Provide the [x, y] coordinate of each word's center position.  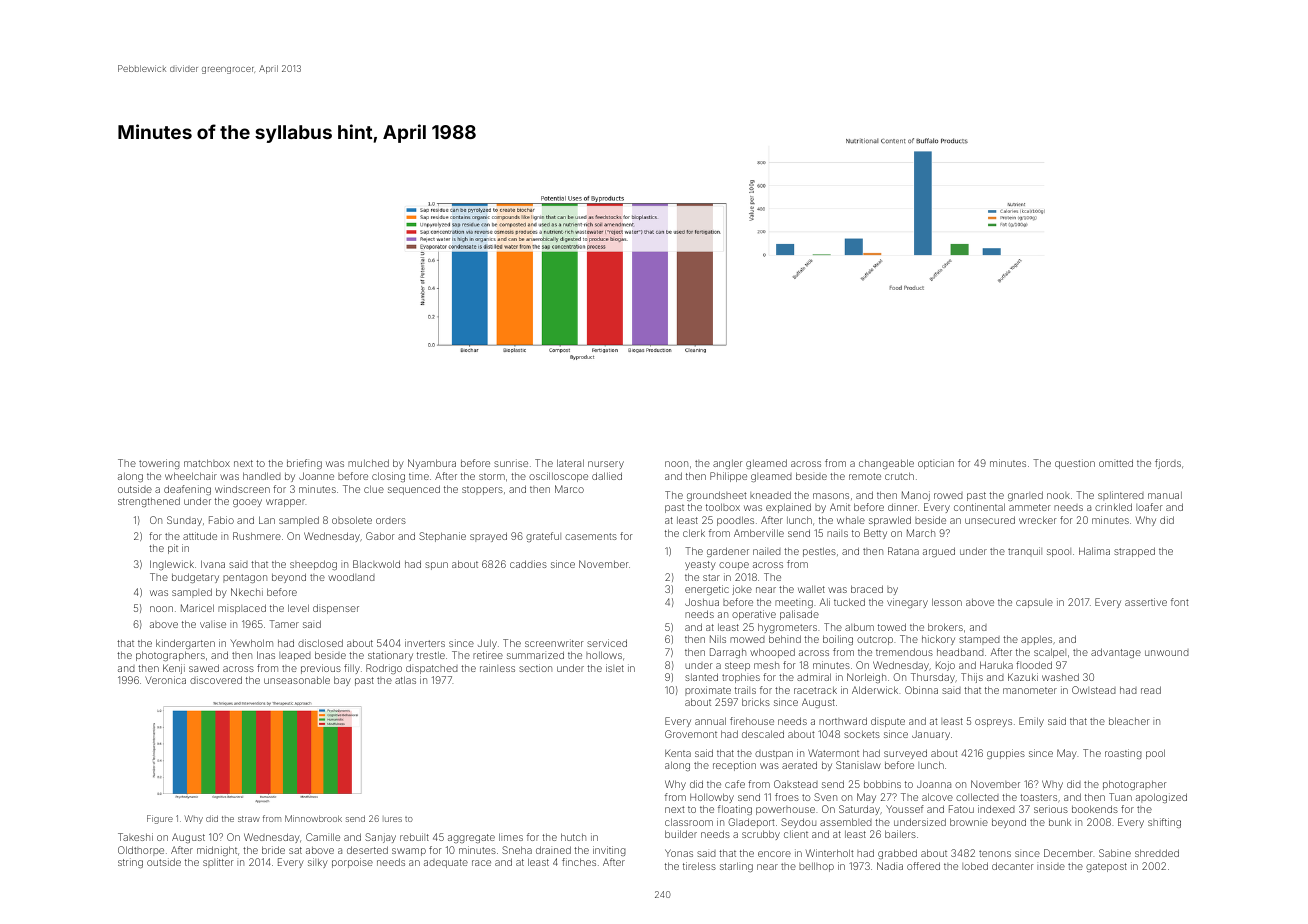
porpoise [352, 863]
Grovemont [691, 734]
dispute [888, 722]
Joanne [316, 476]
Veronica [165, 680]
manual [1165, 495]
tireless [699, 866]
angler [728, 464]
